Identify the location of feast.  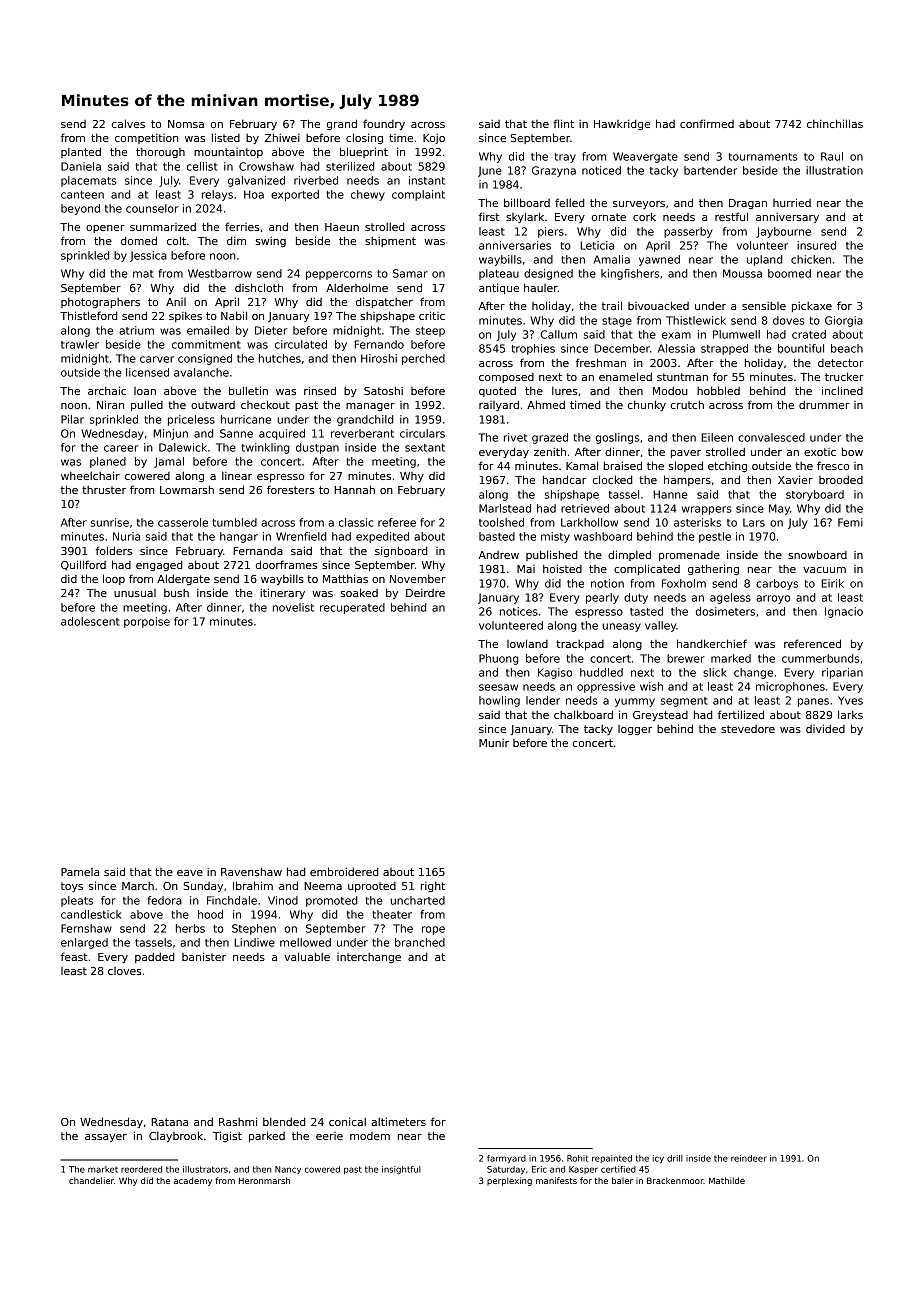
(74, 956).
